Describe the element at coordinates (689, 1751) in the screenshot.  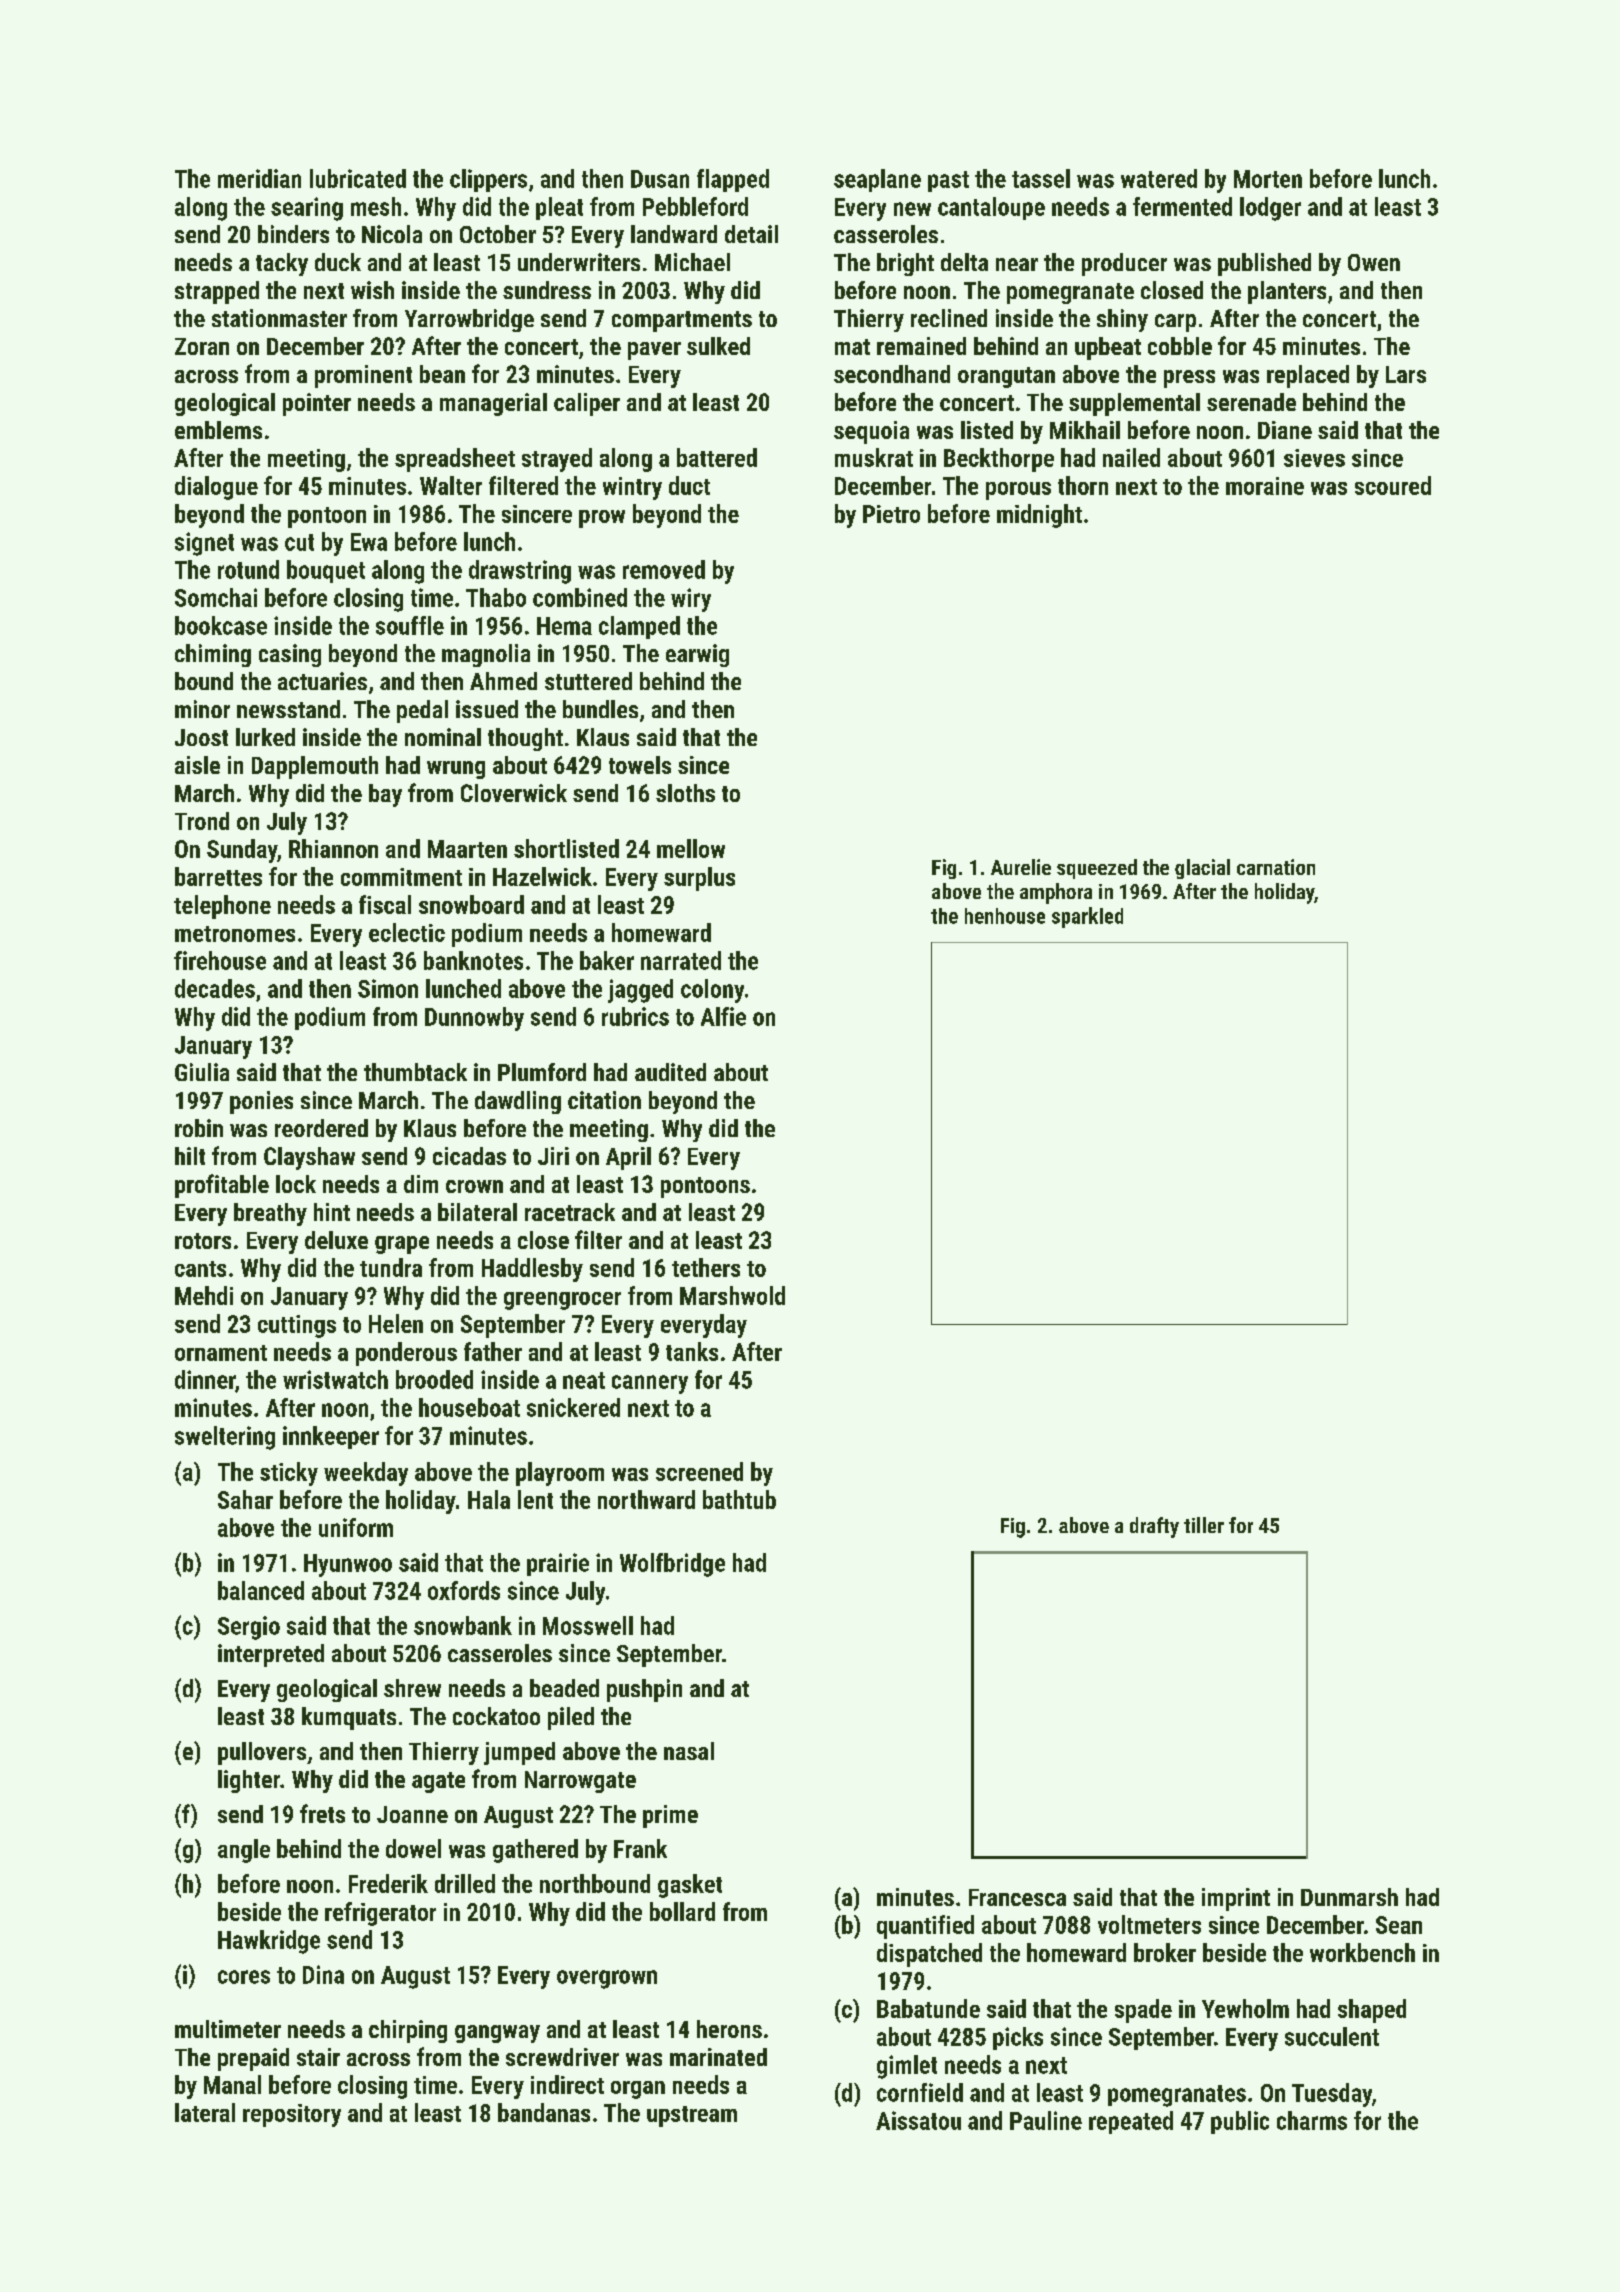
I see `nasal` at that location.
